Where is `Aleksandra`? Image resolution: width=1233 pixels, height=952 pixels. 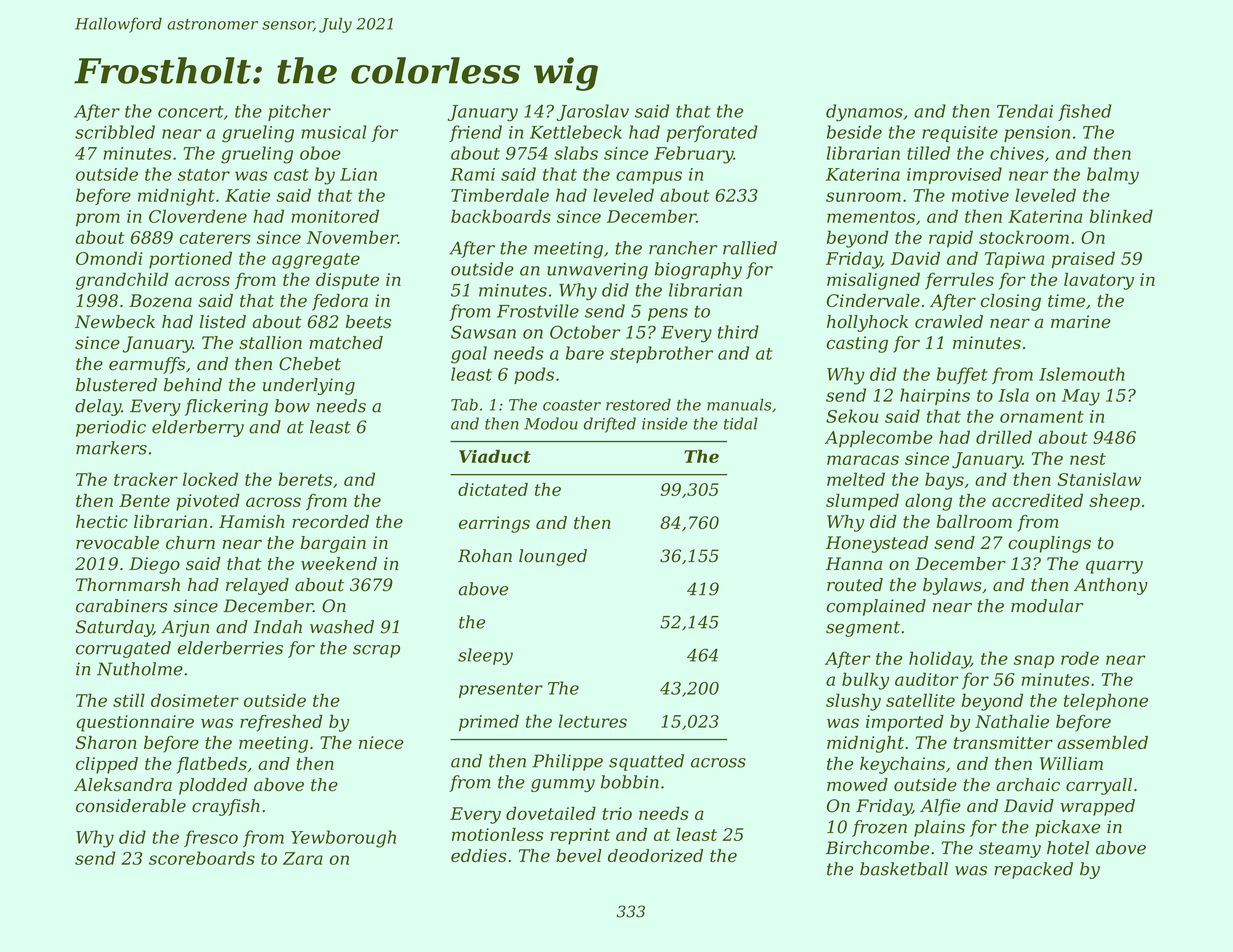 Aleksandra is located at coordinates (123, 785).
